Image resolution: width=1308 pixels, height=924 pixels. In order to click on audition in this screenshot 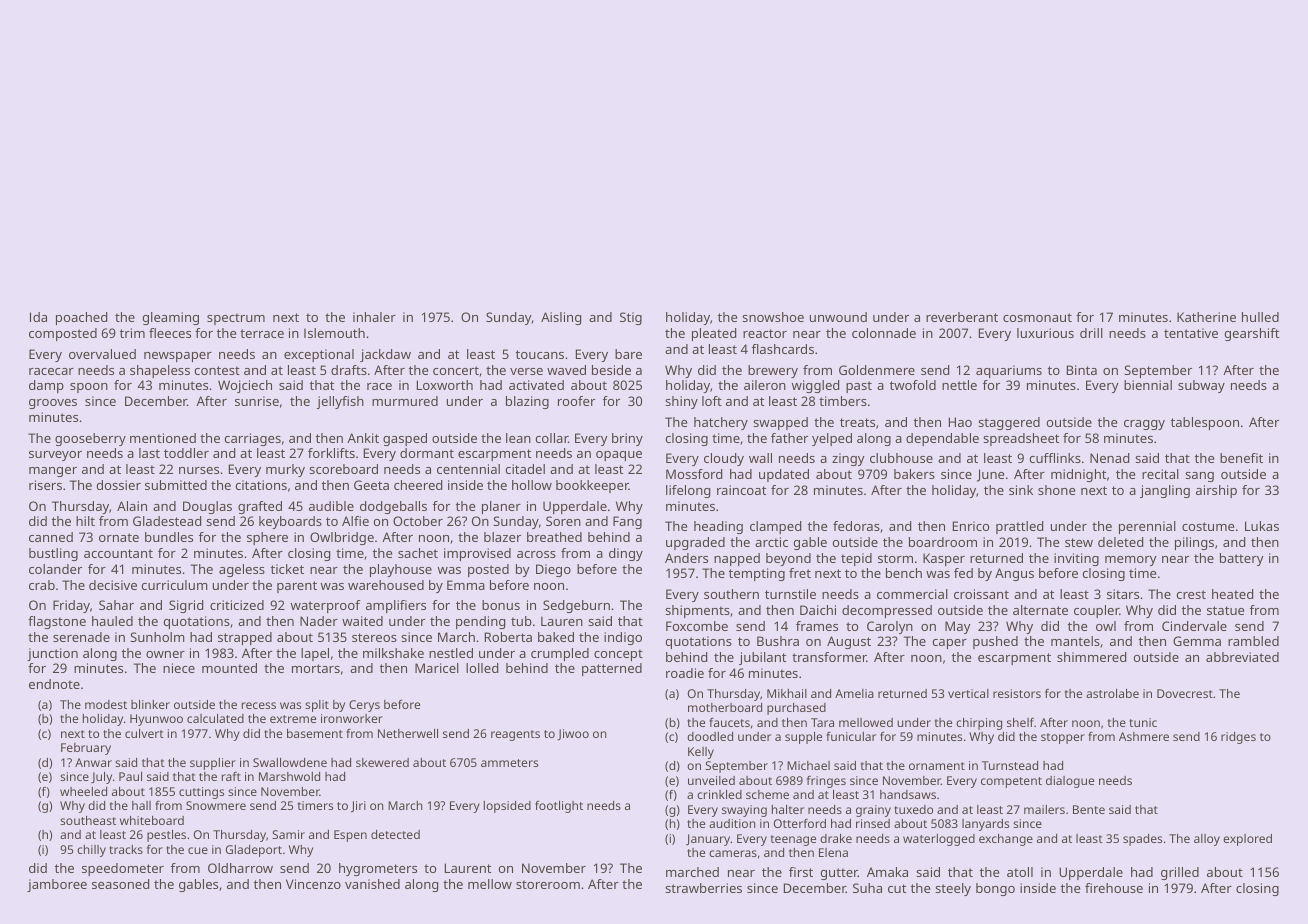, I will do `click(732, 823)`.
